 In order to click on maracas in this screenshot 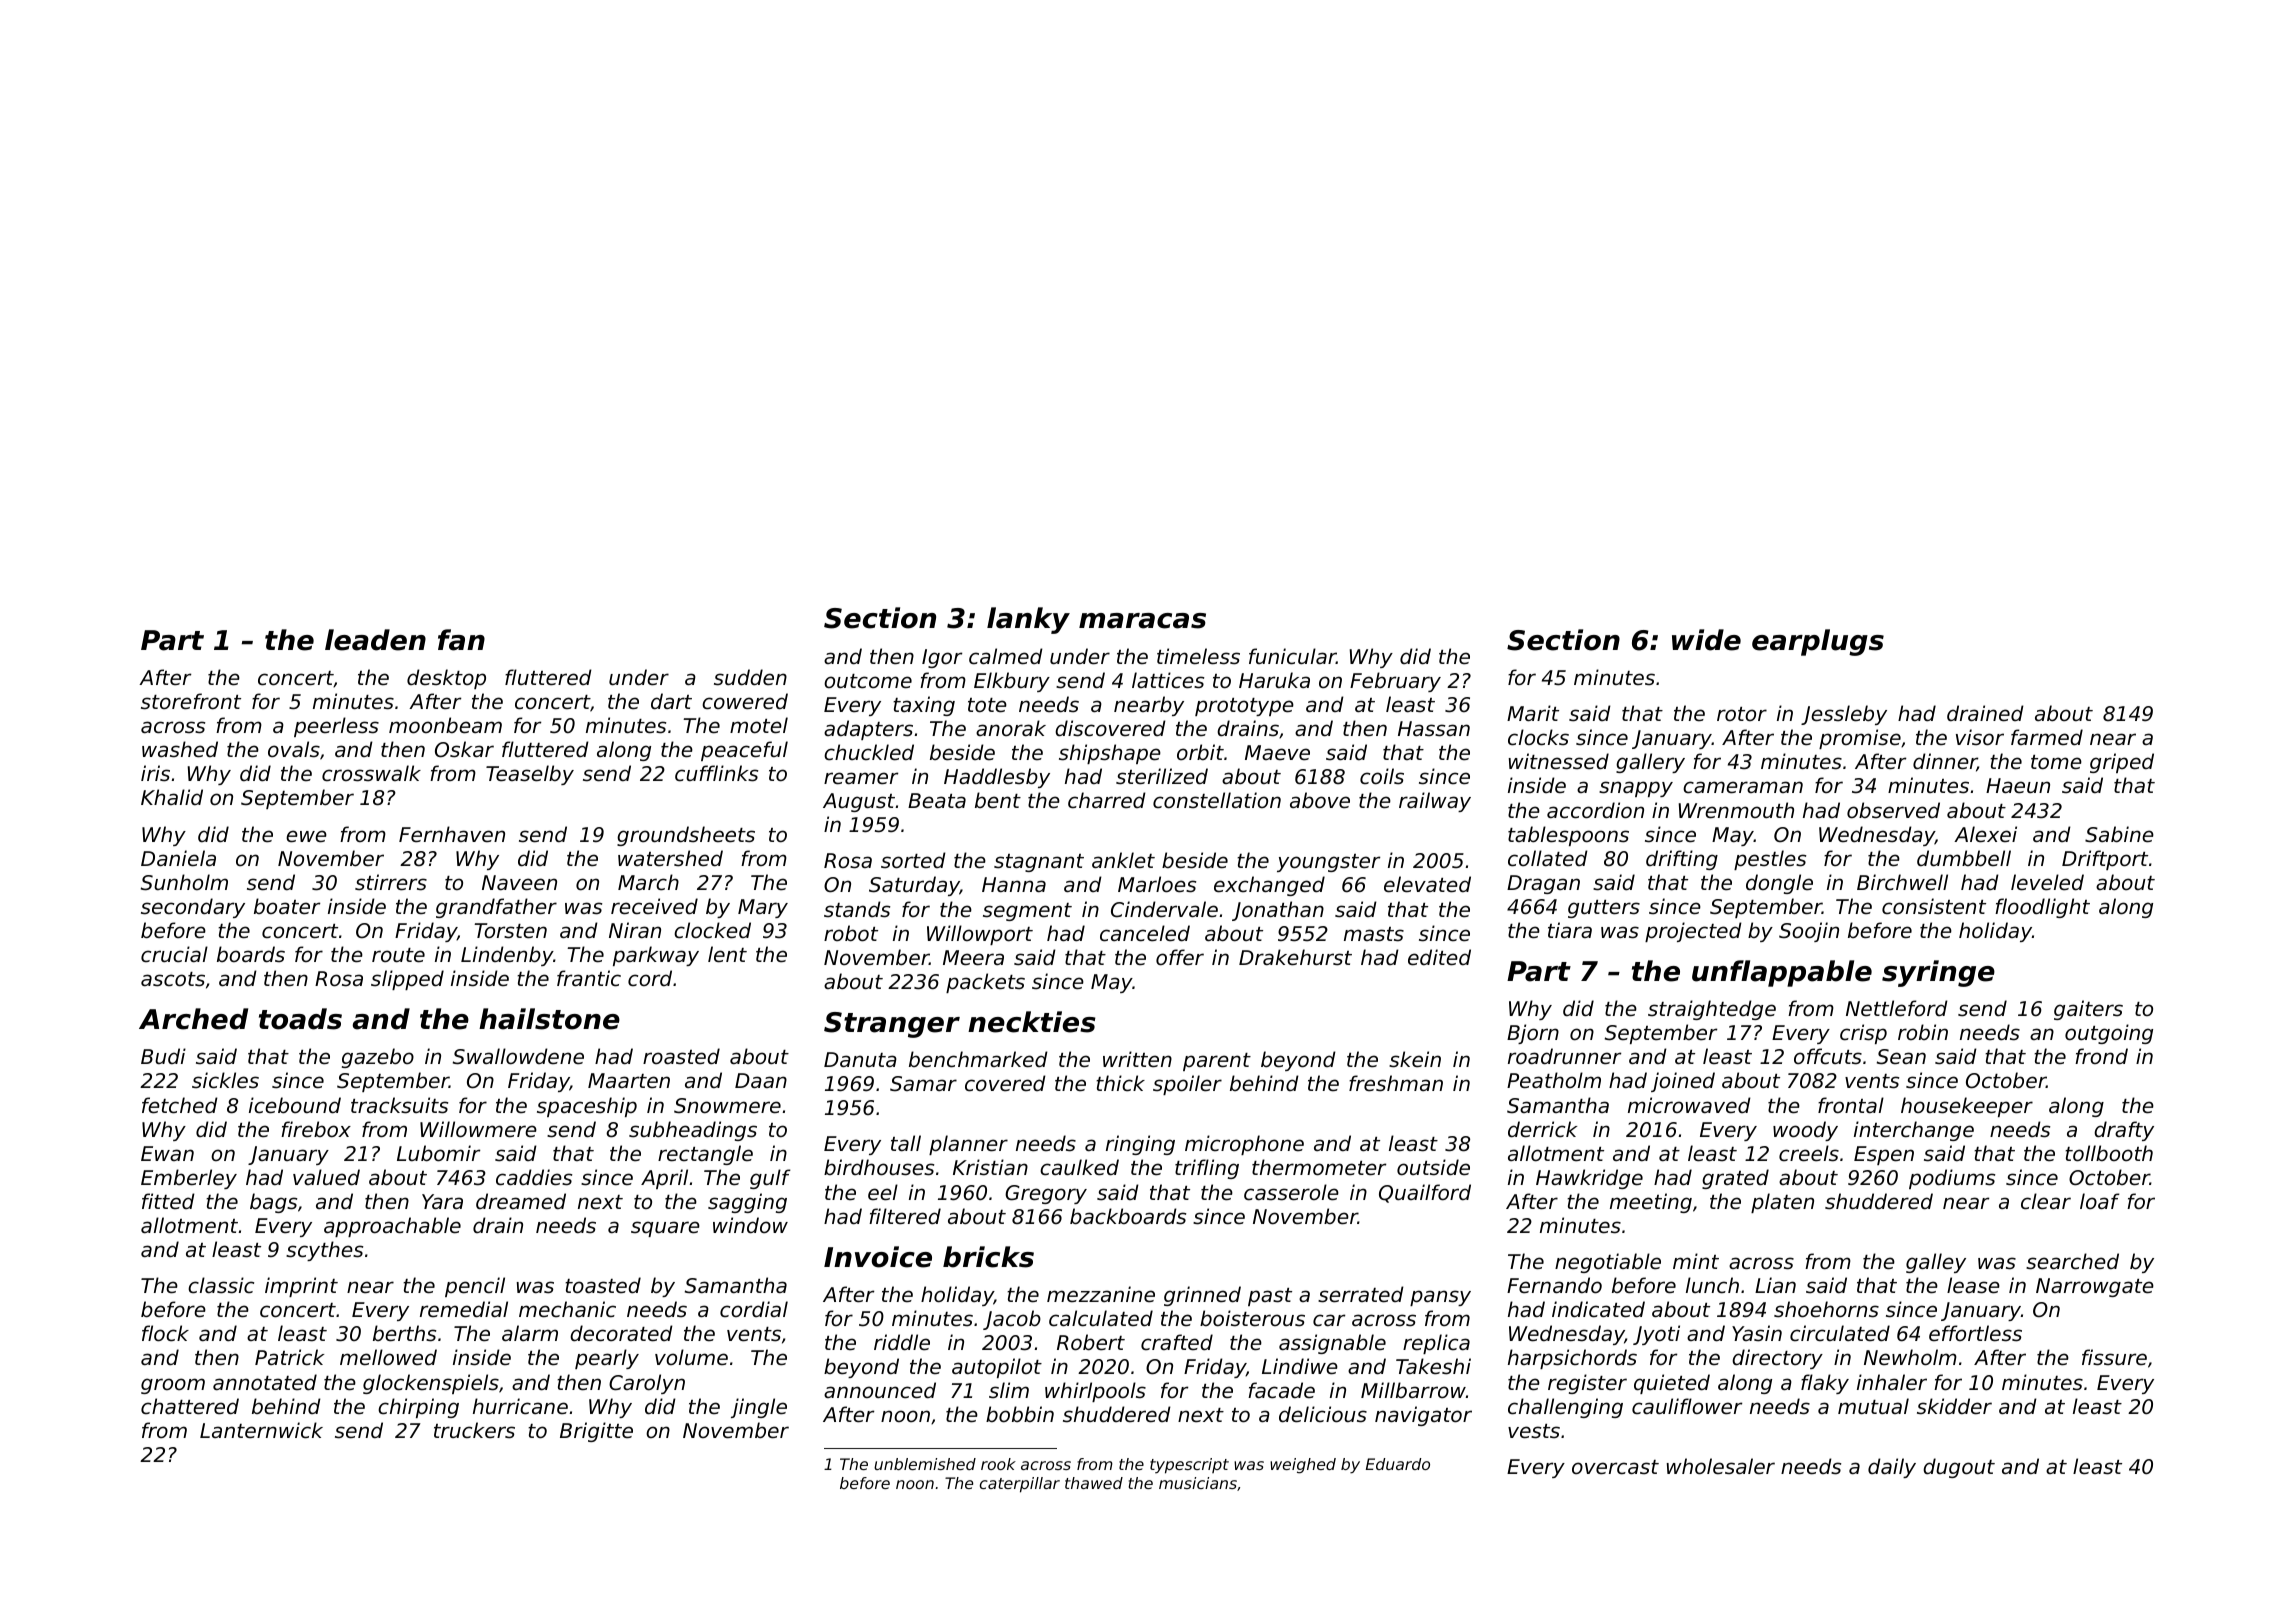, I will do `click(1142, 621)`.
